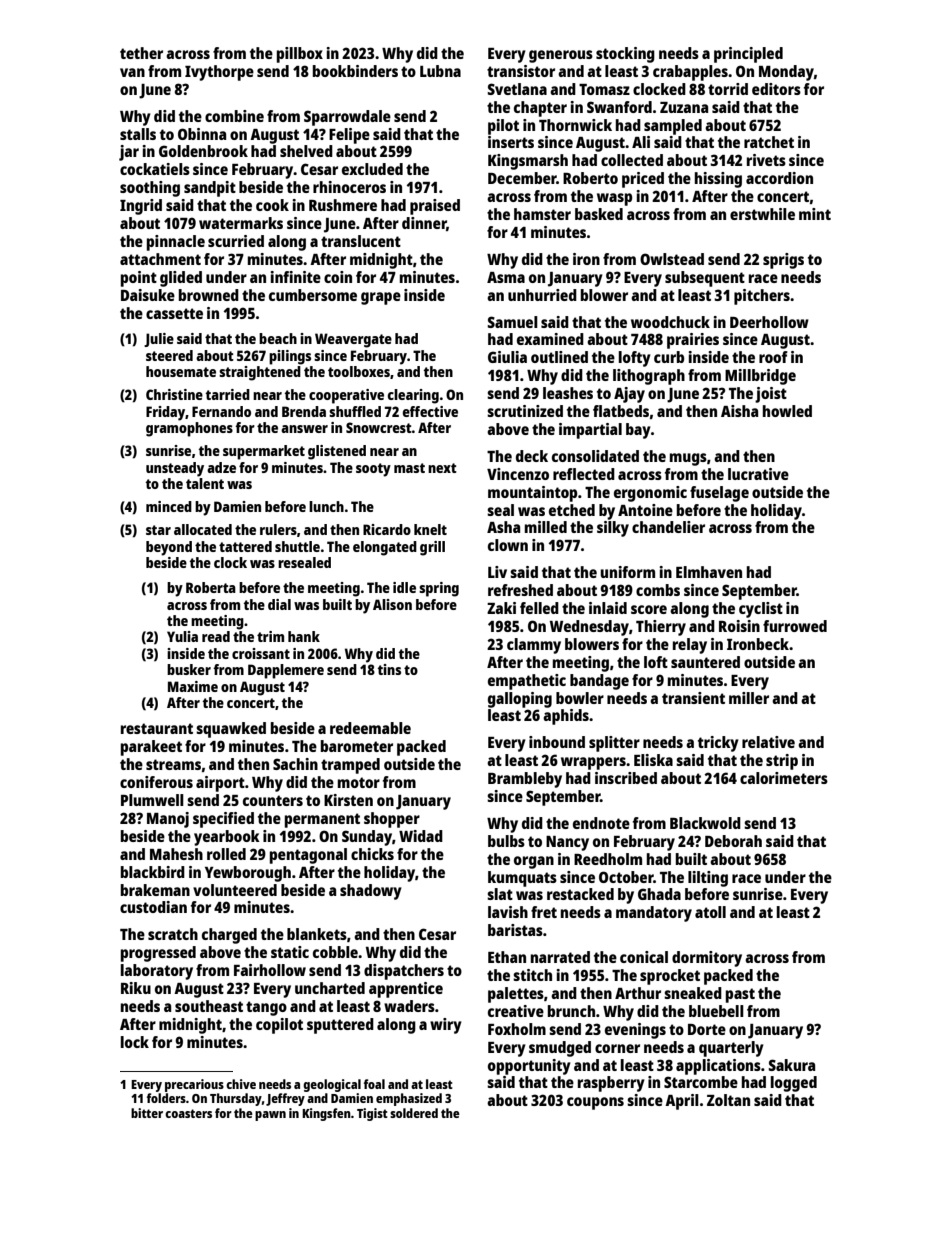 This screenshot has width=952, height=1233. Describe the element at coordinates (435, 207) in the screenshot. I see `praised` at that location.
